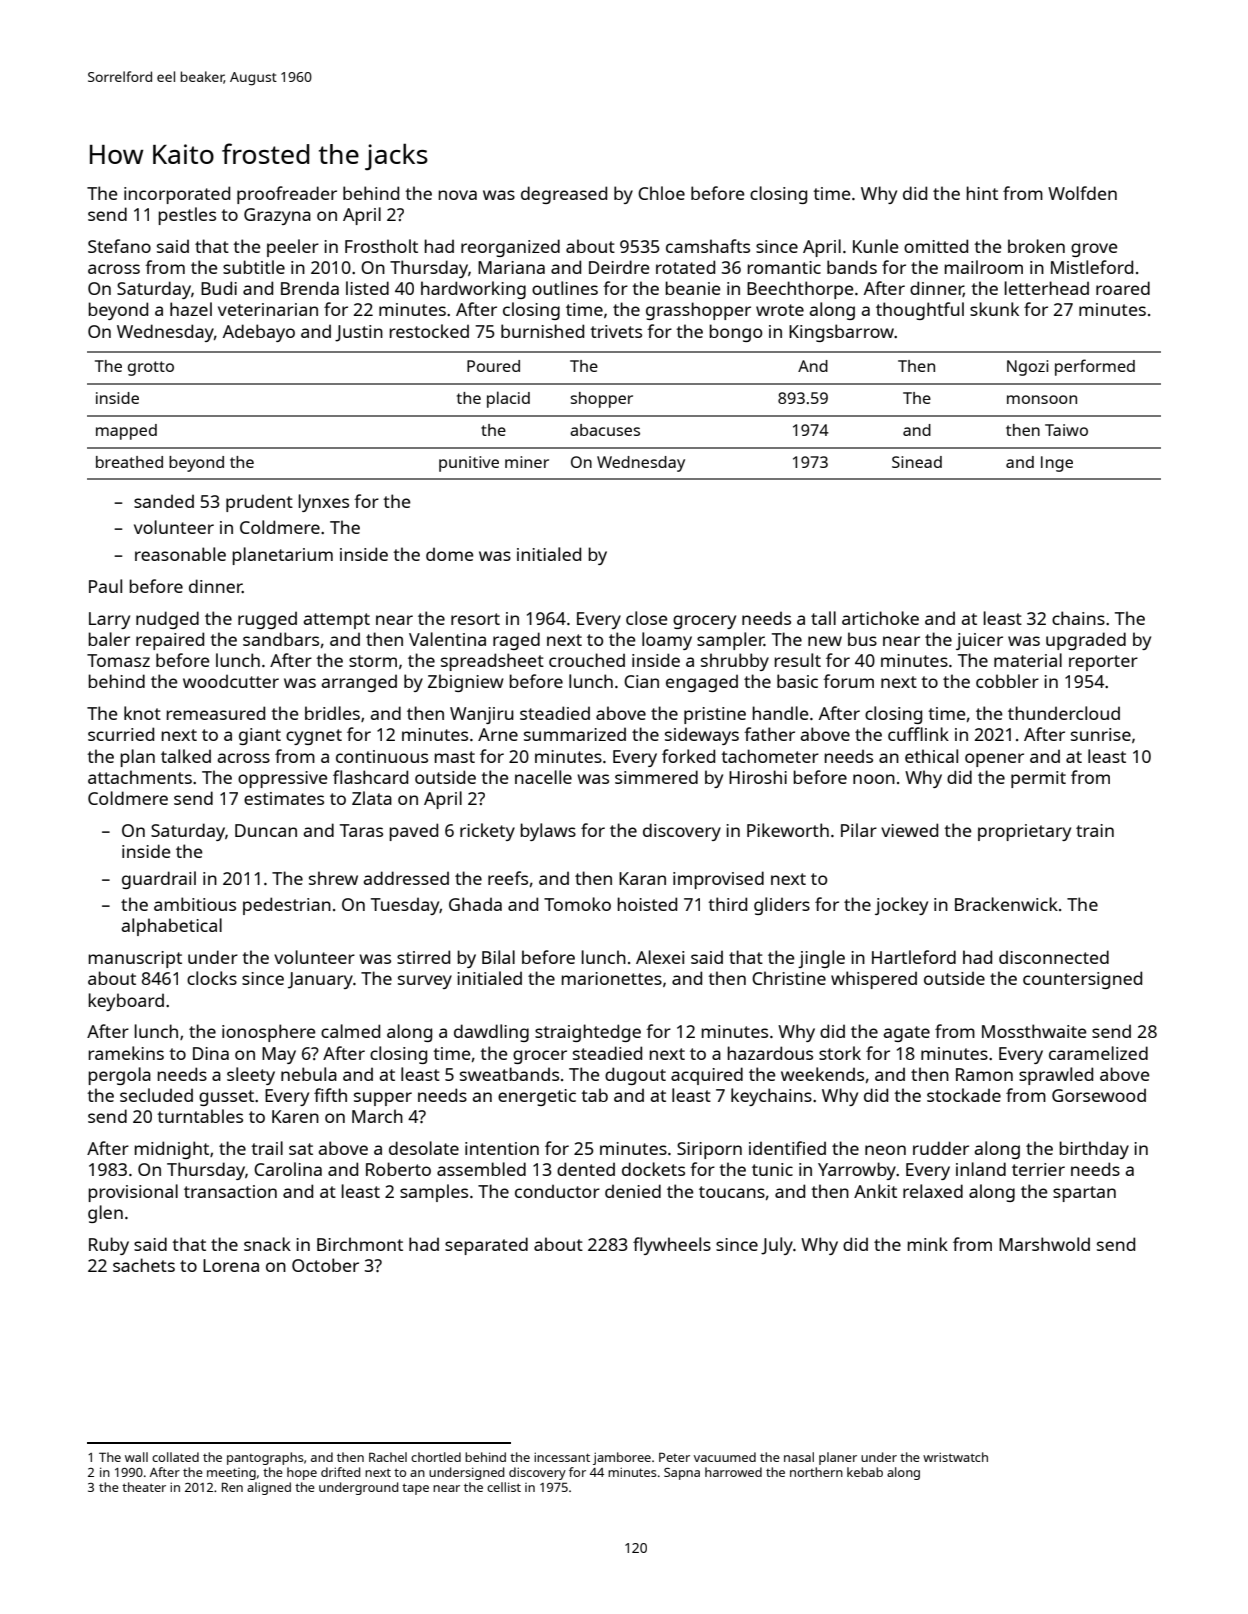 The image size is (1248, 1614). Describe the element at coordinates (457, 195) in the screenshot. I see `nova` at that location.
